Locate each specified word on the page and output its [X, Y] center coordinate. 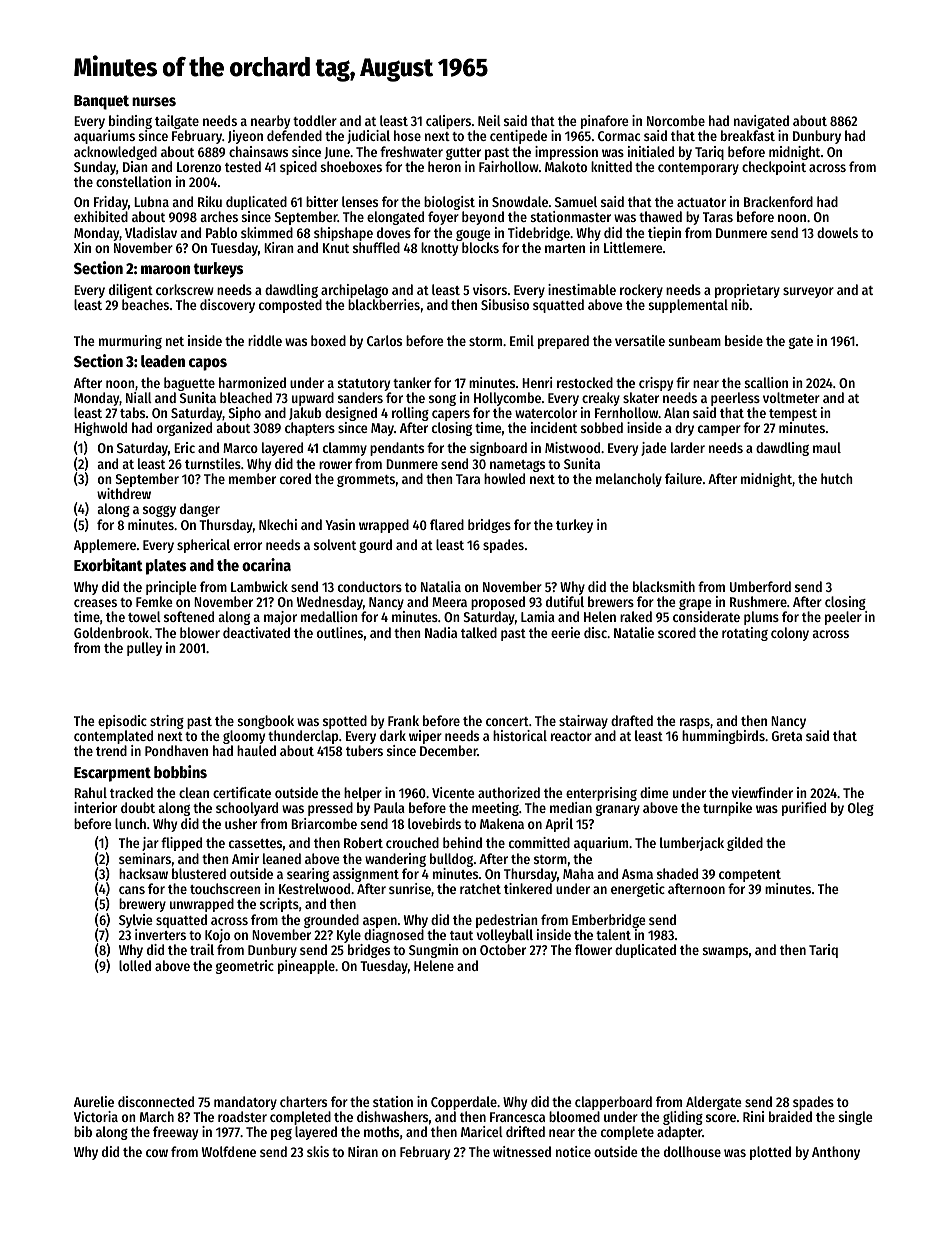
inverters [160, 934]
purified [804, 809]
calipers [448, 122]
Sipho [244, 414]
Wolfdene [229, 1151]
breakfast [748, 136]
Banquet [101, 102]
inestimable [582, 289]
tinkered [528, 888]
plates [166, 567]
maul [827, 447]
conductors [370, 586]
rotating [745, 634]
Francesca [517, 1117]
